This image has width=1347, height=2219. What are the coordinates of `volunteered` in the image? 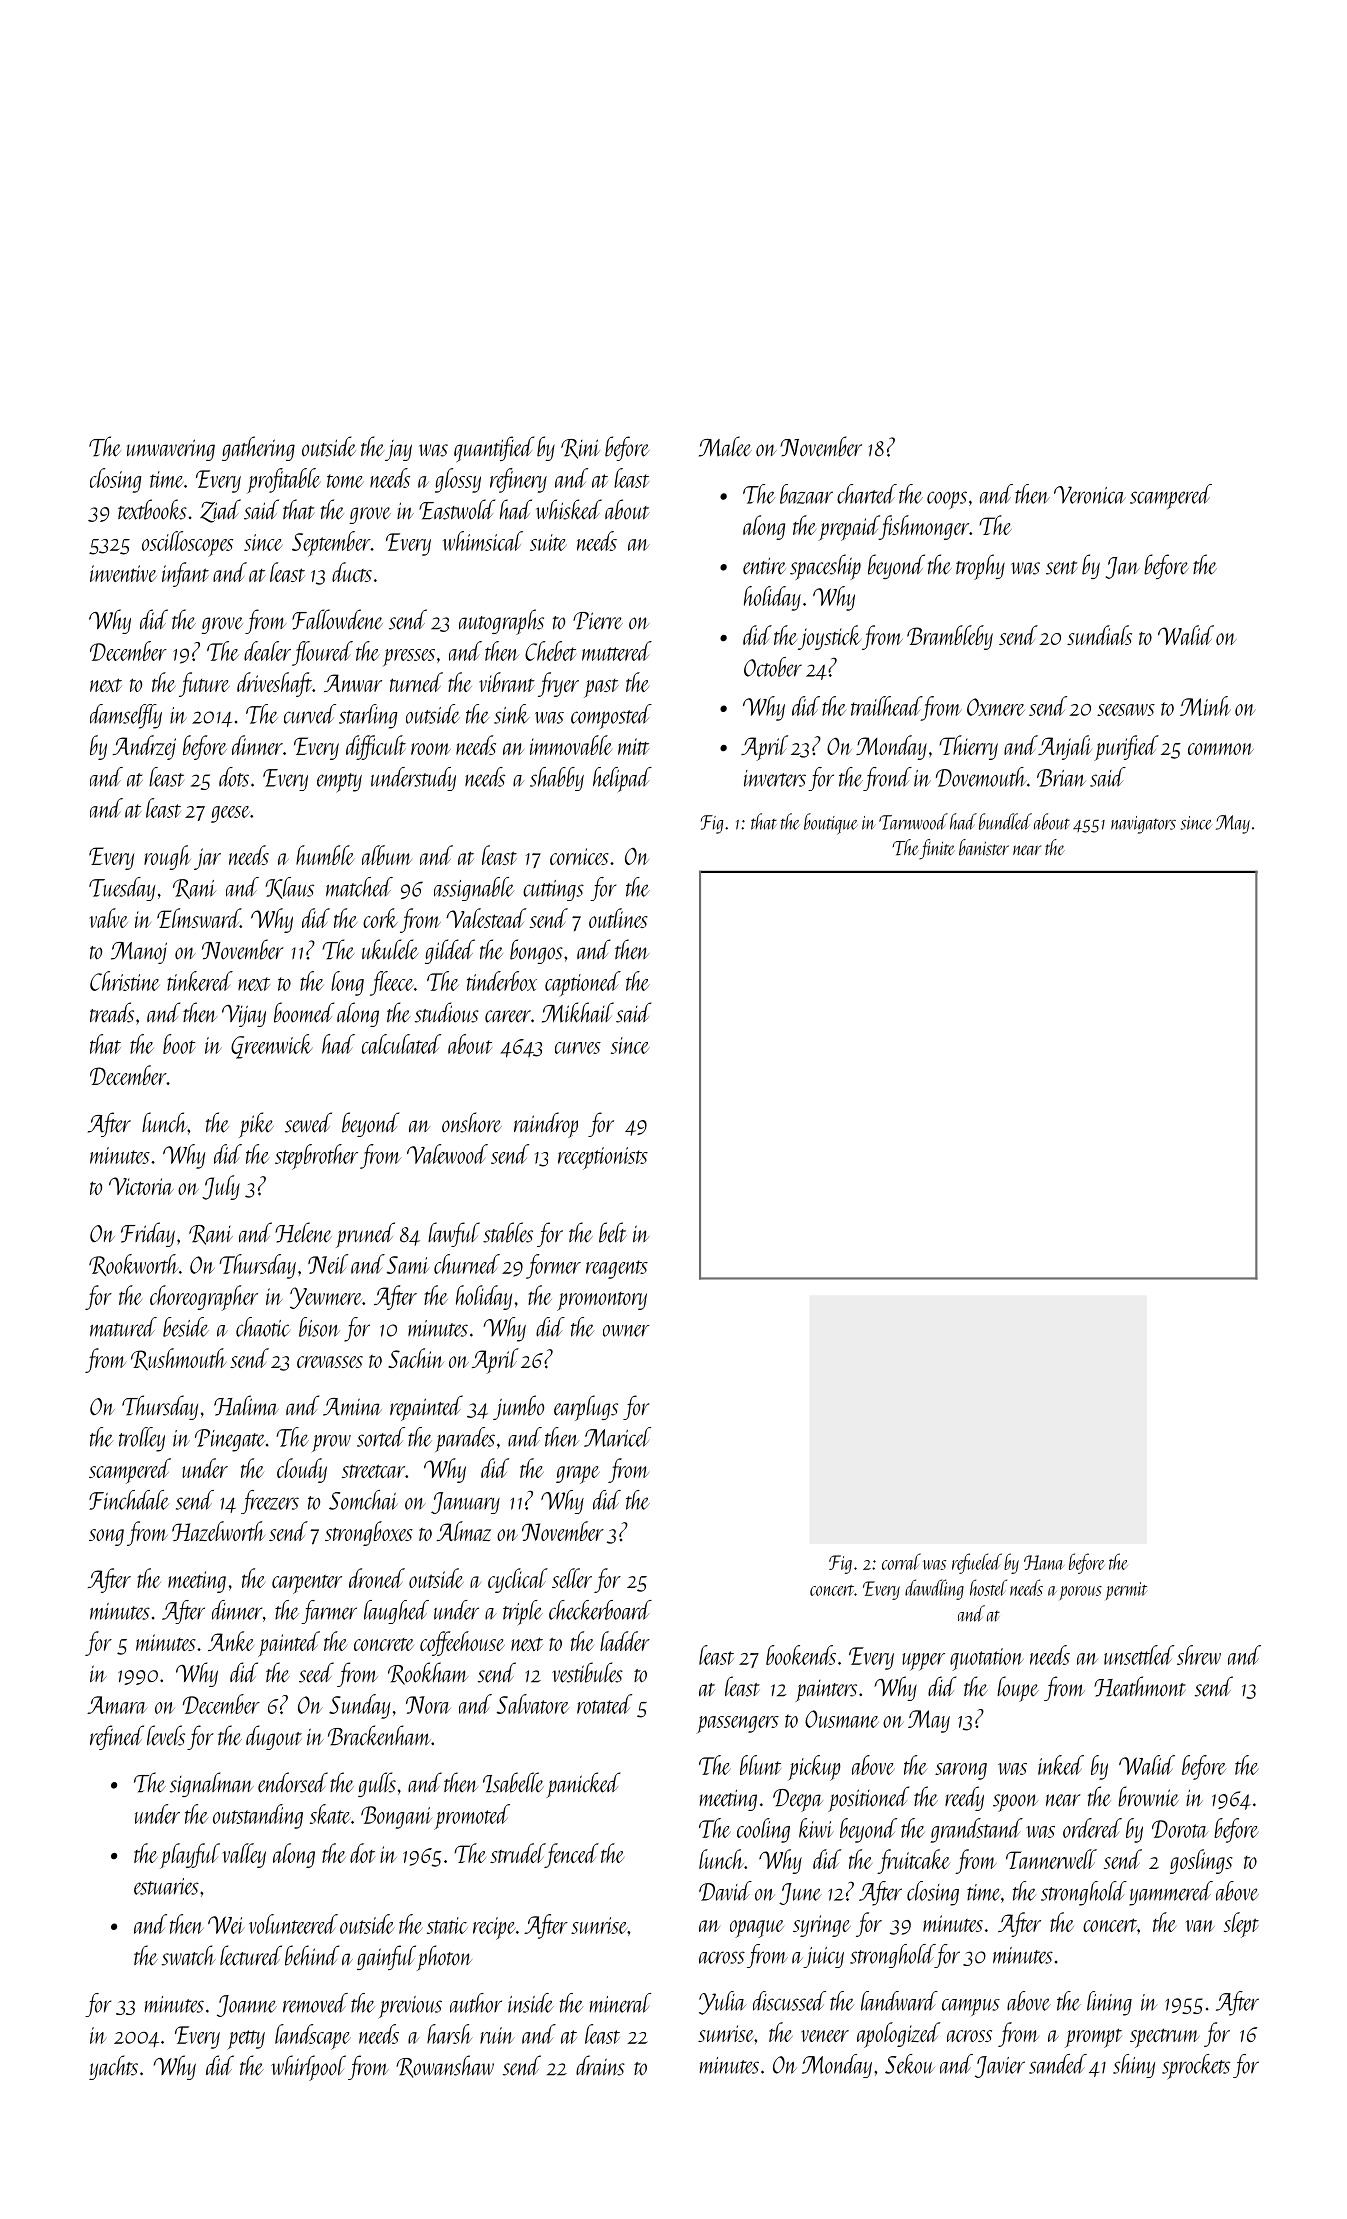 It's located at (293, 1924).
